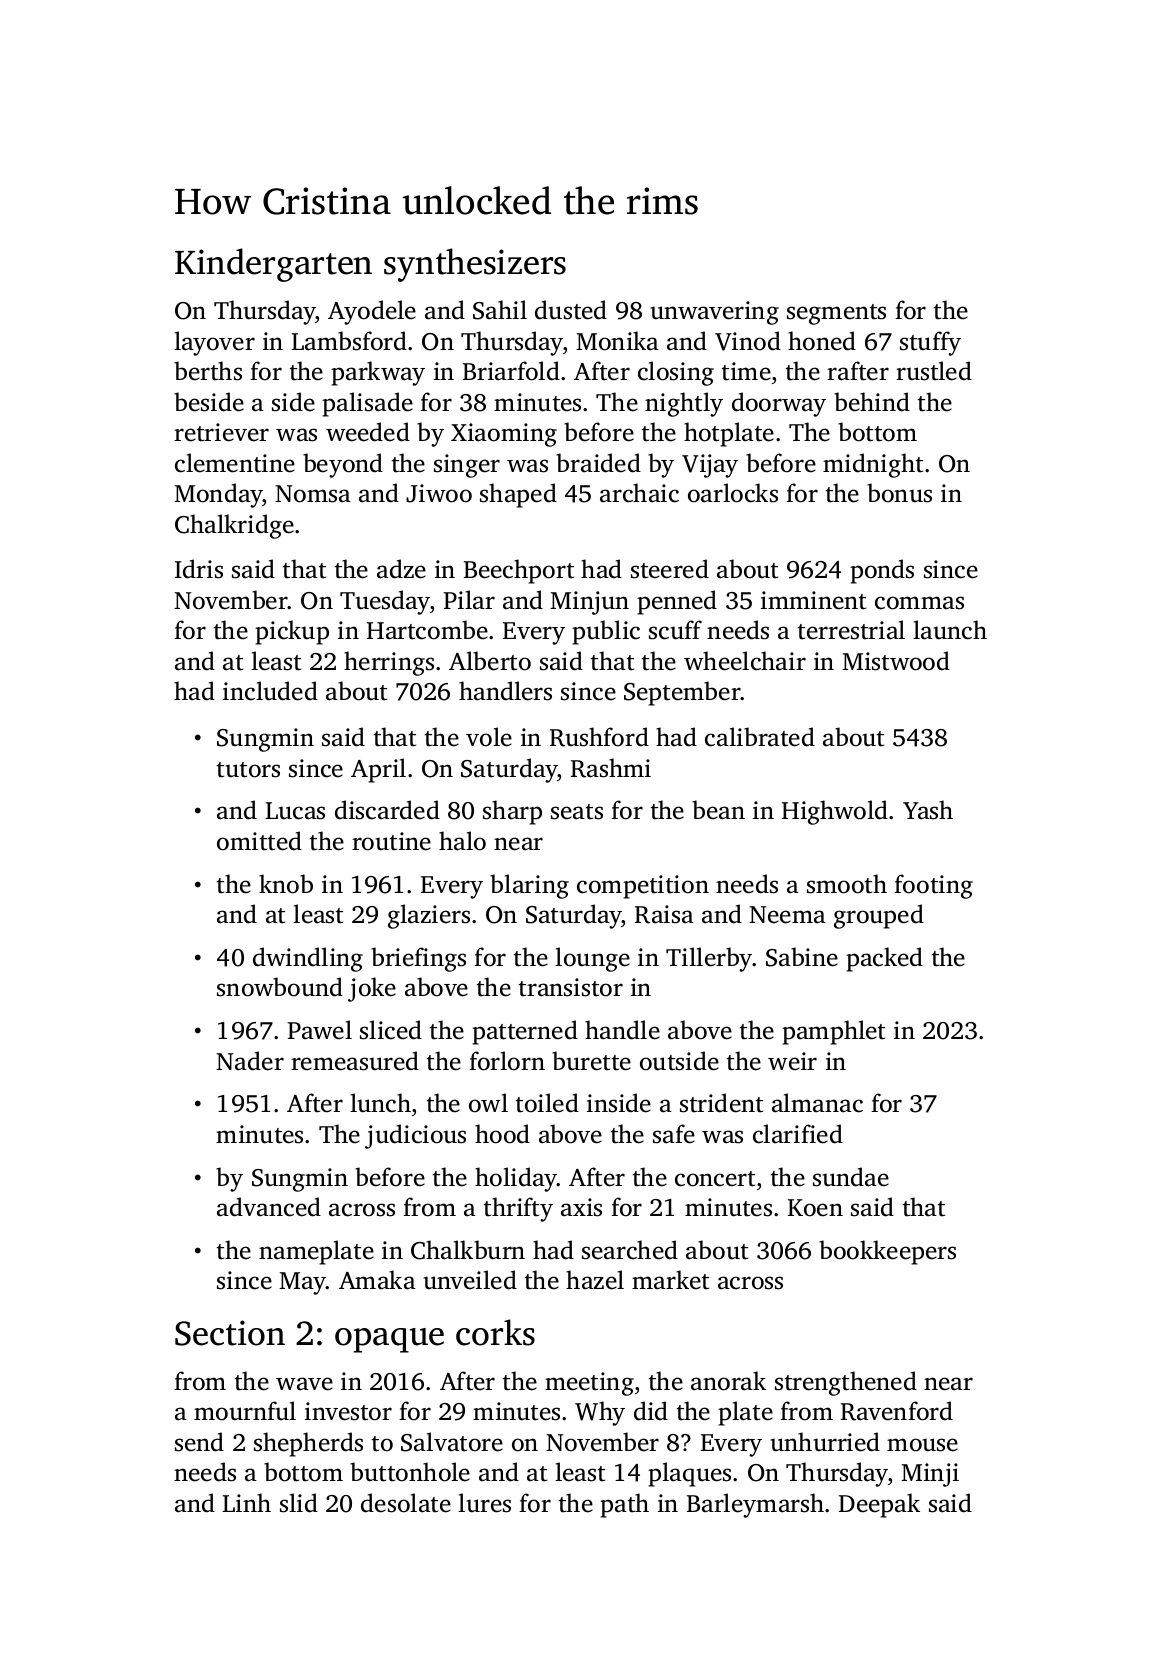 The width and height of the page is (1165, 1654). Describe the element at coordinates (896, 661) in the page. I see `Mistwood` at that location.
